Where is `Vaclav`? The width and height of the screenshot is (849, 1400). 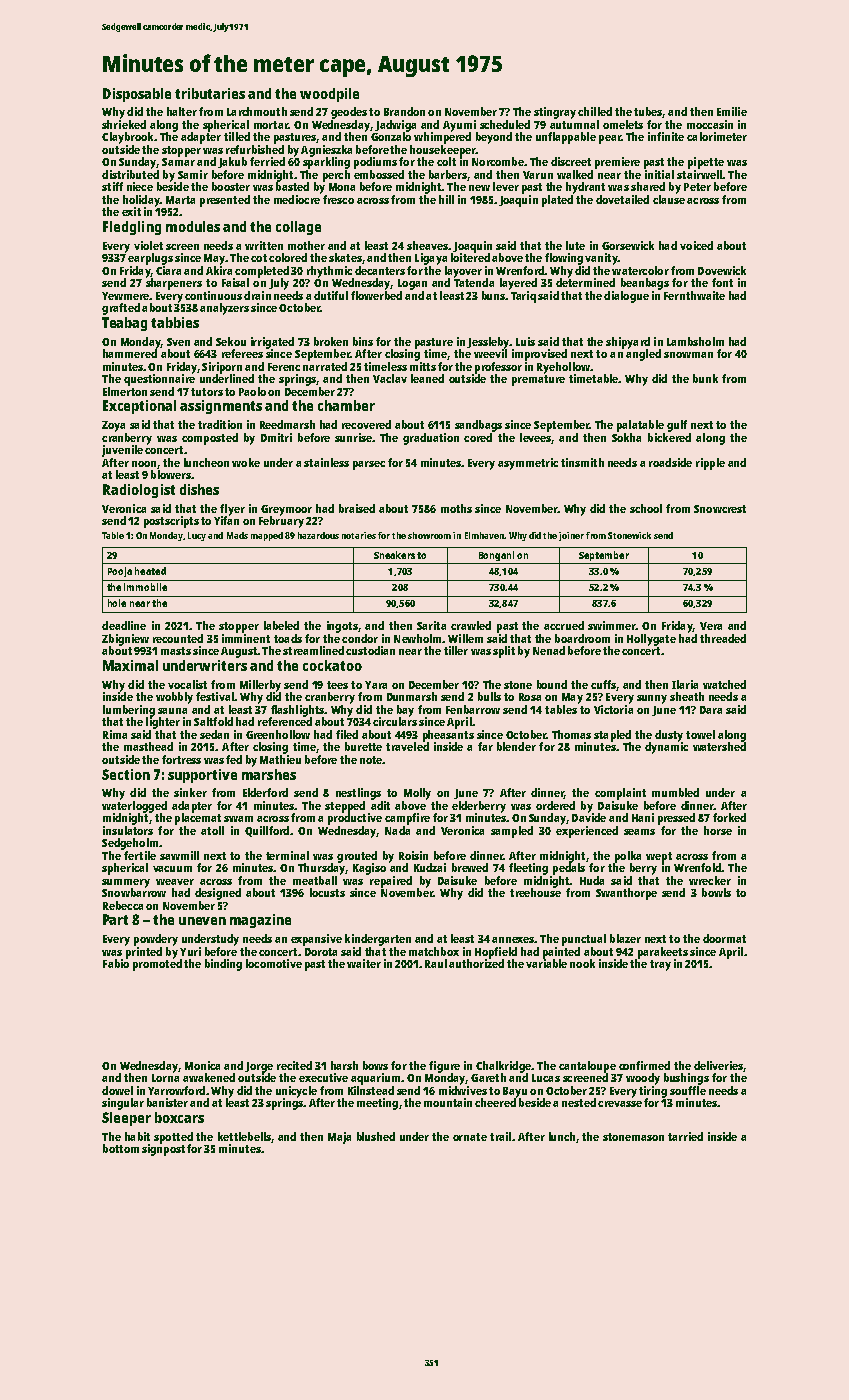
Vaclav is located at coordinates (390, 378).
